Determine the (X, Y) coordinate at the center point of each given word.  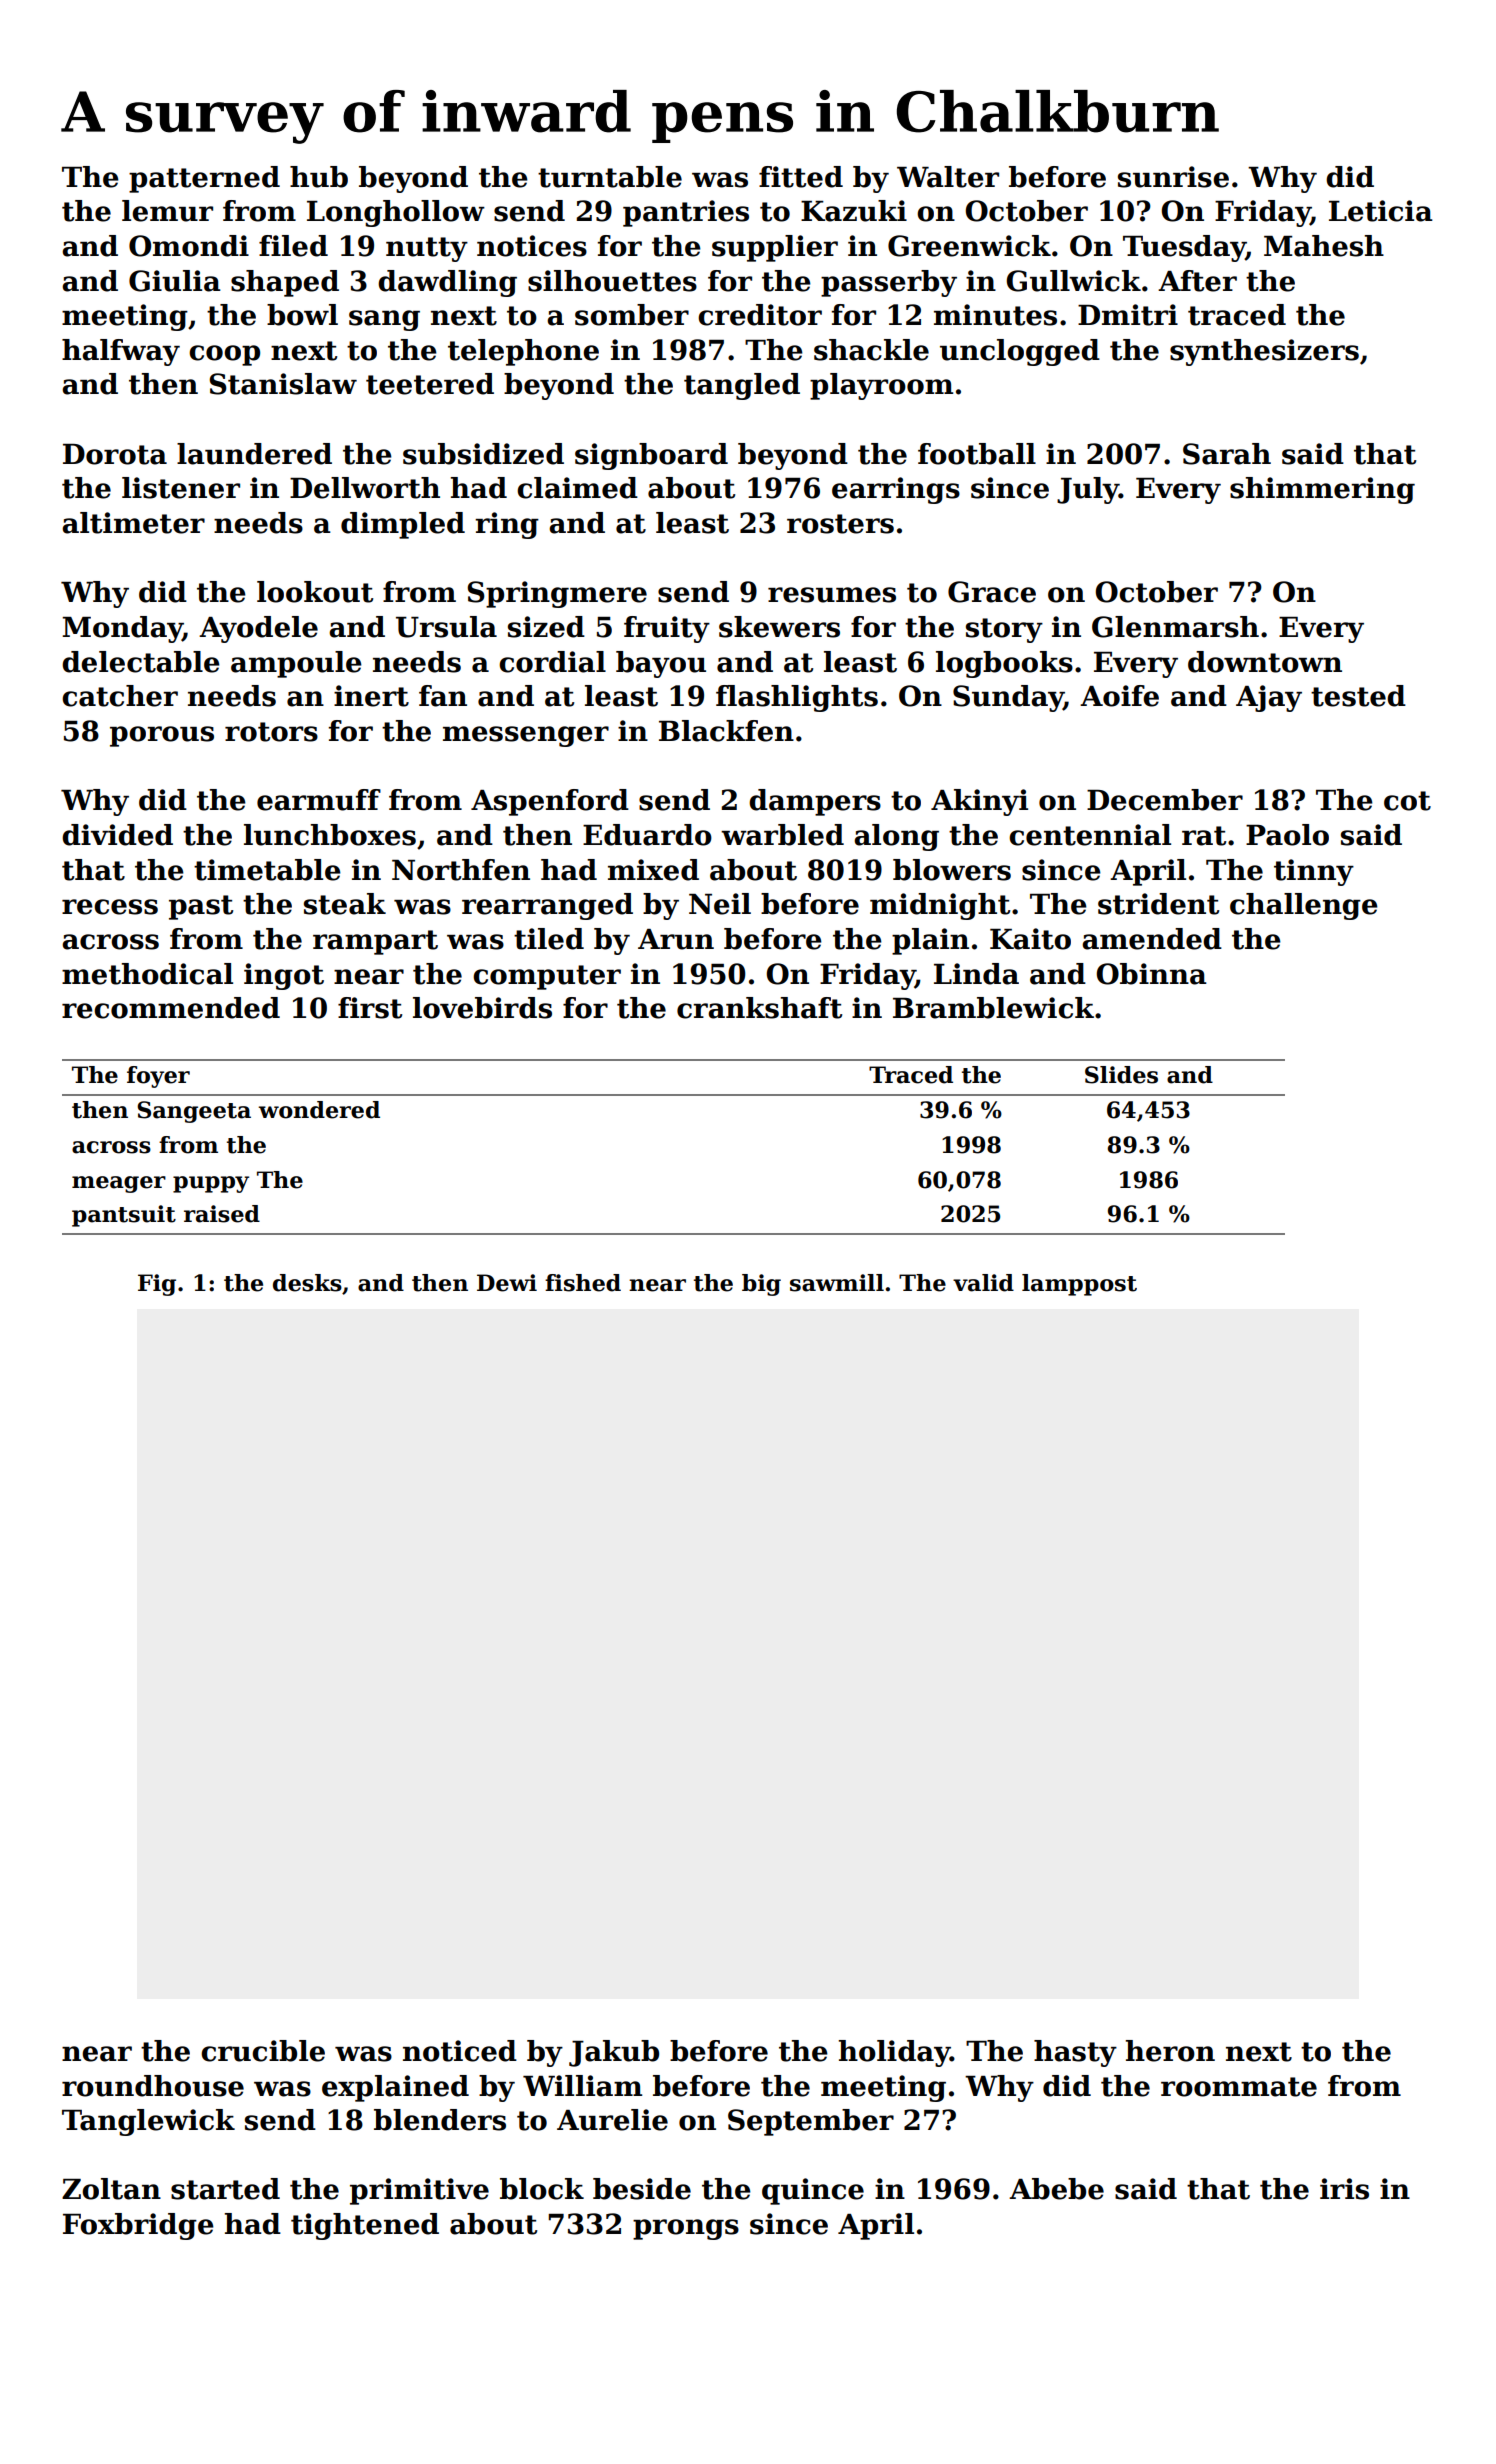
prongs (686, 2229)
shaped (285, 283)
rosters (840, 524)
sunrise (1173, 177)
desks (307, 1283)
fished (583, 1283)
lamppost (1079, 1285)
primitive (419, 2191)
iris (1344, 2189)
